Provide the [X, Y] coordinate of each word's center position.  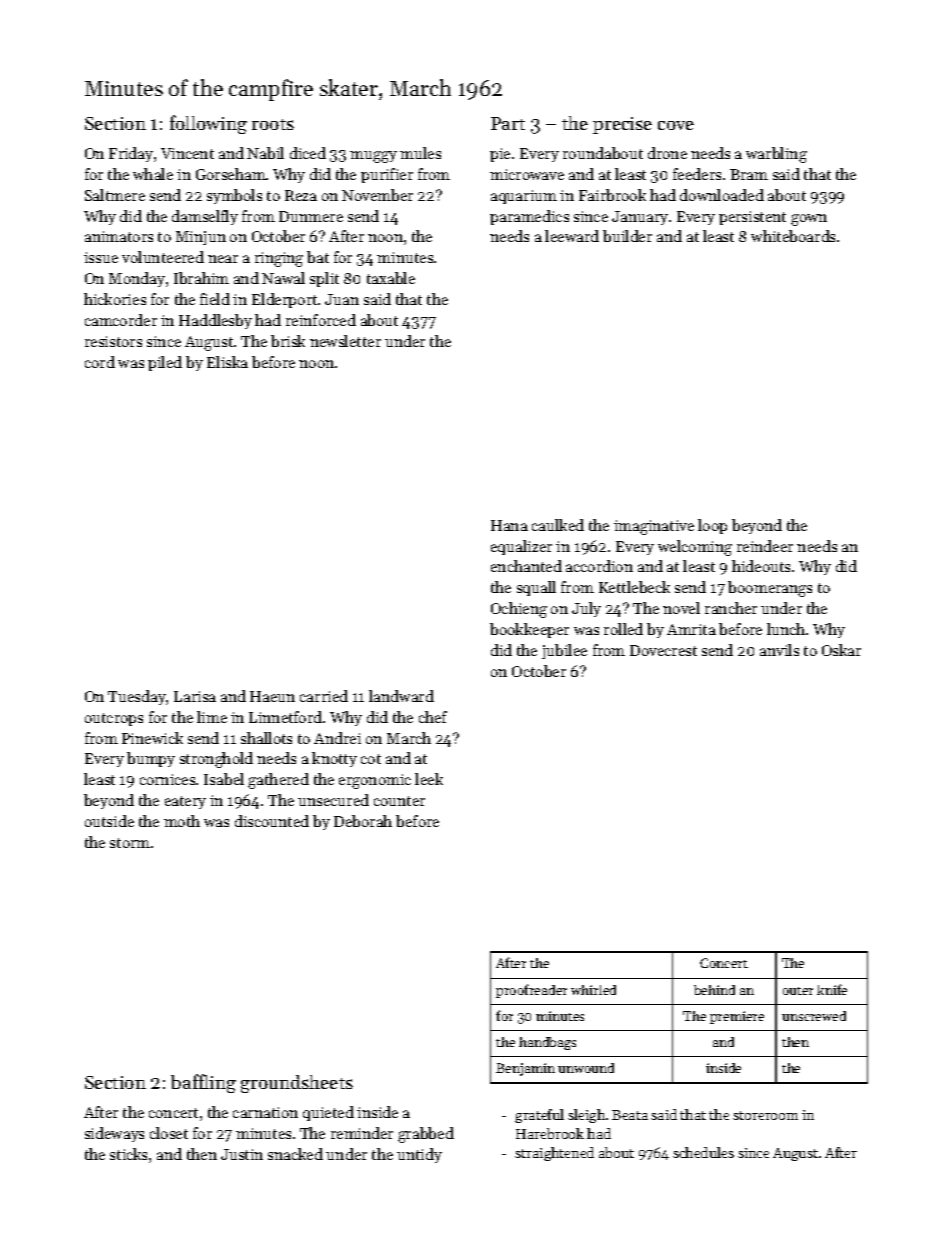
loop [712, 526]
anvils [779, 650]
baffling [203, 1083]
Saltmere [115, 195]
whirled [593, 990]
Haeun [272, 696]
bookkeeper [529, 630]
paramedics [529, 217]
